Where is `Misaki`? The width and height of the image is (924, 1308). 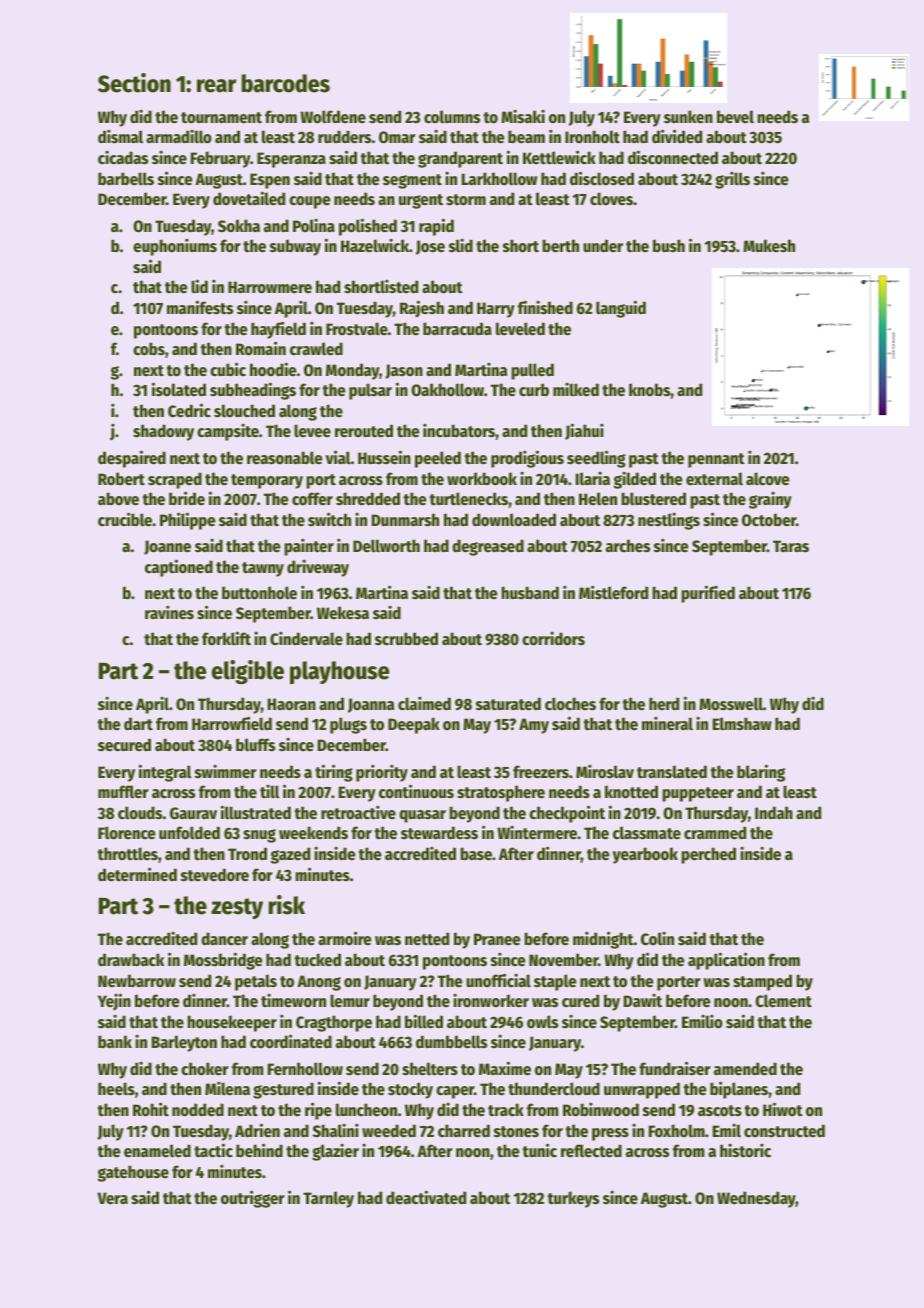
Misaki is located at coordinates (523, 116).
